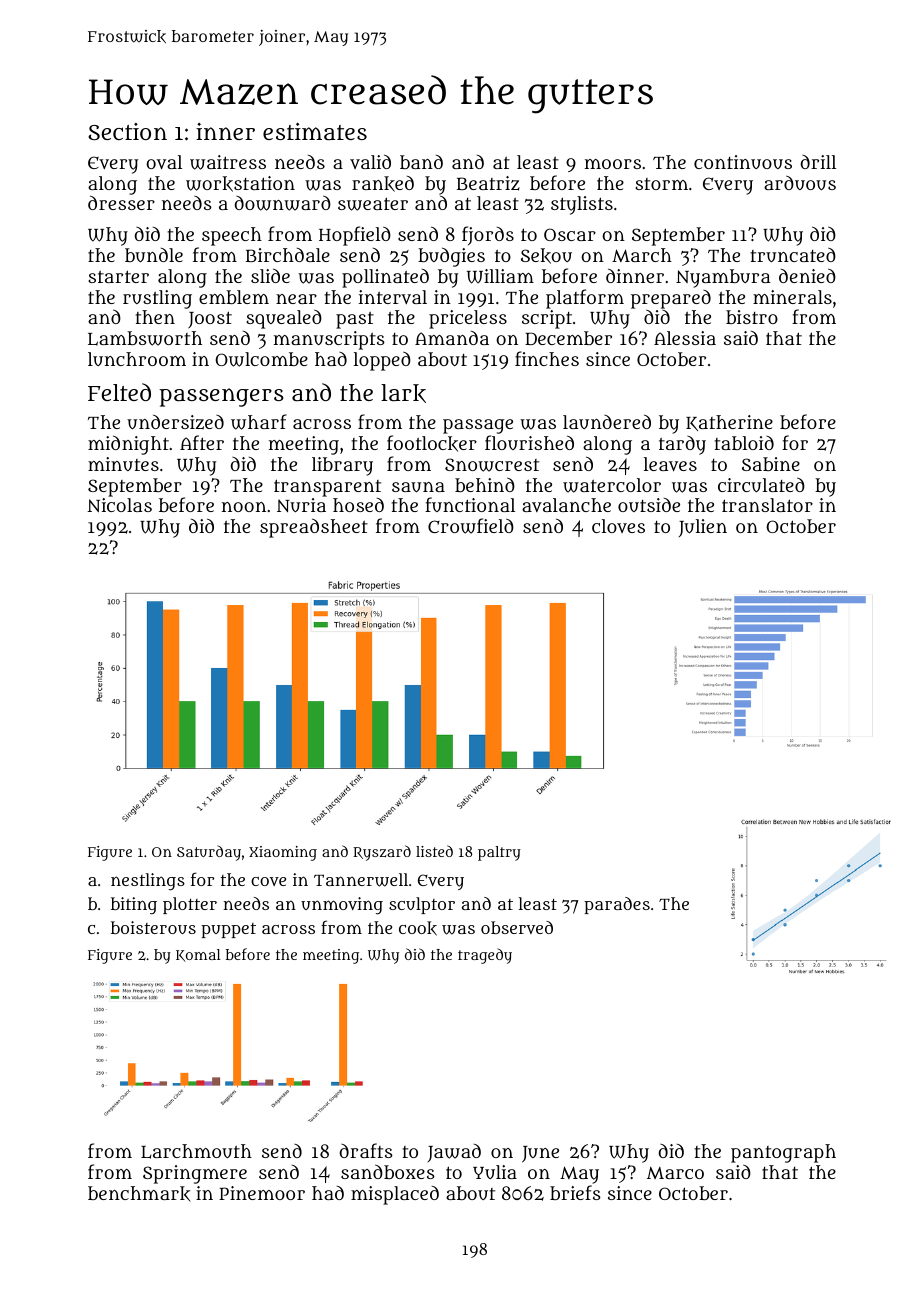 This screenshot has width=924, height=1308. What do you see at coordinates (382, 361) in the screenshot?
I see `lopped` at bounding box center [382, 361].
